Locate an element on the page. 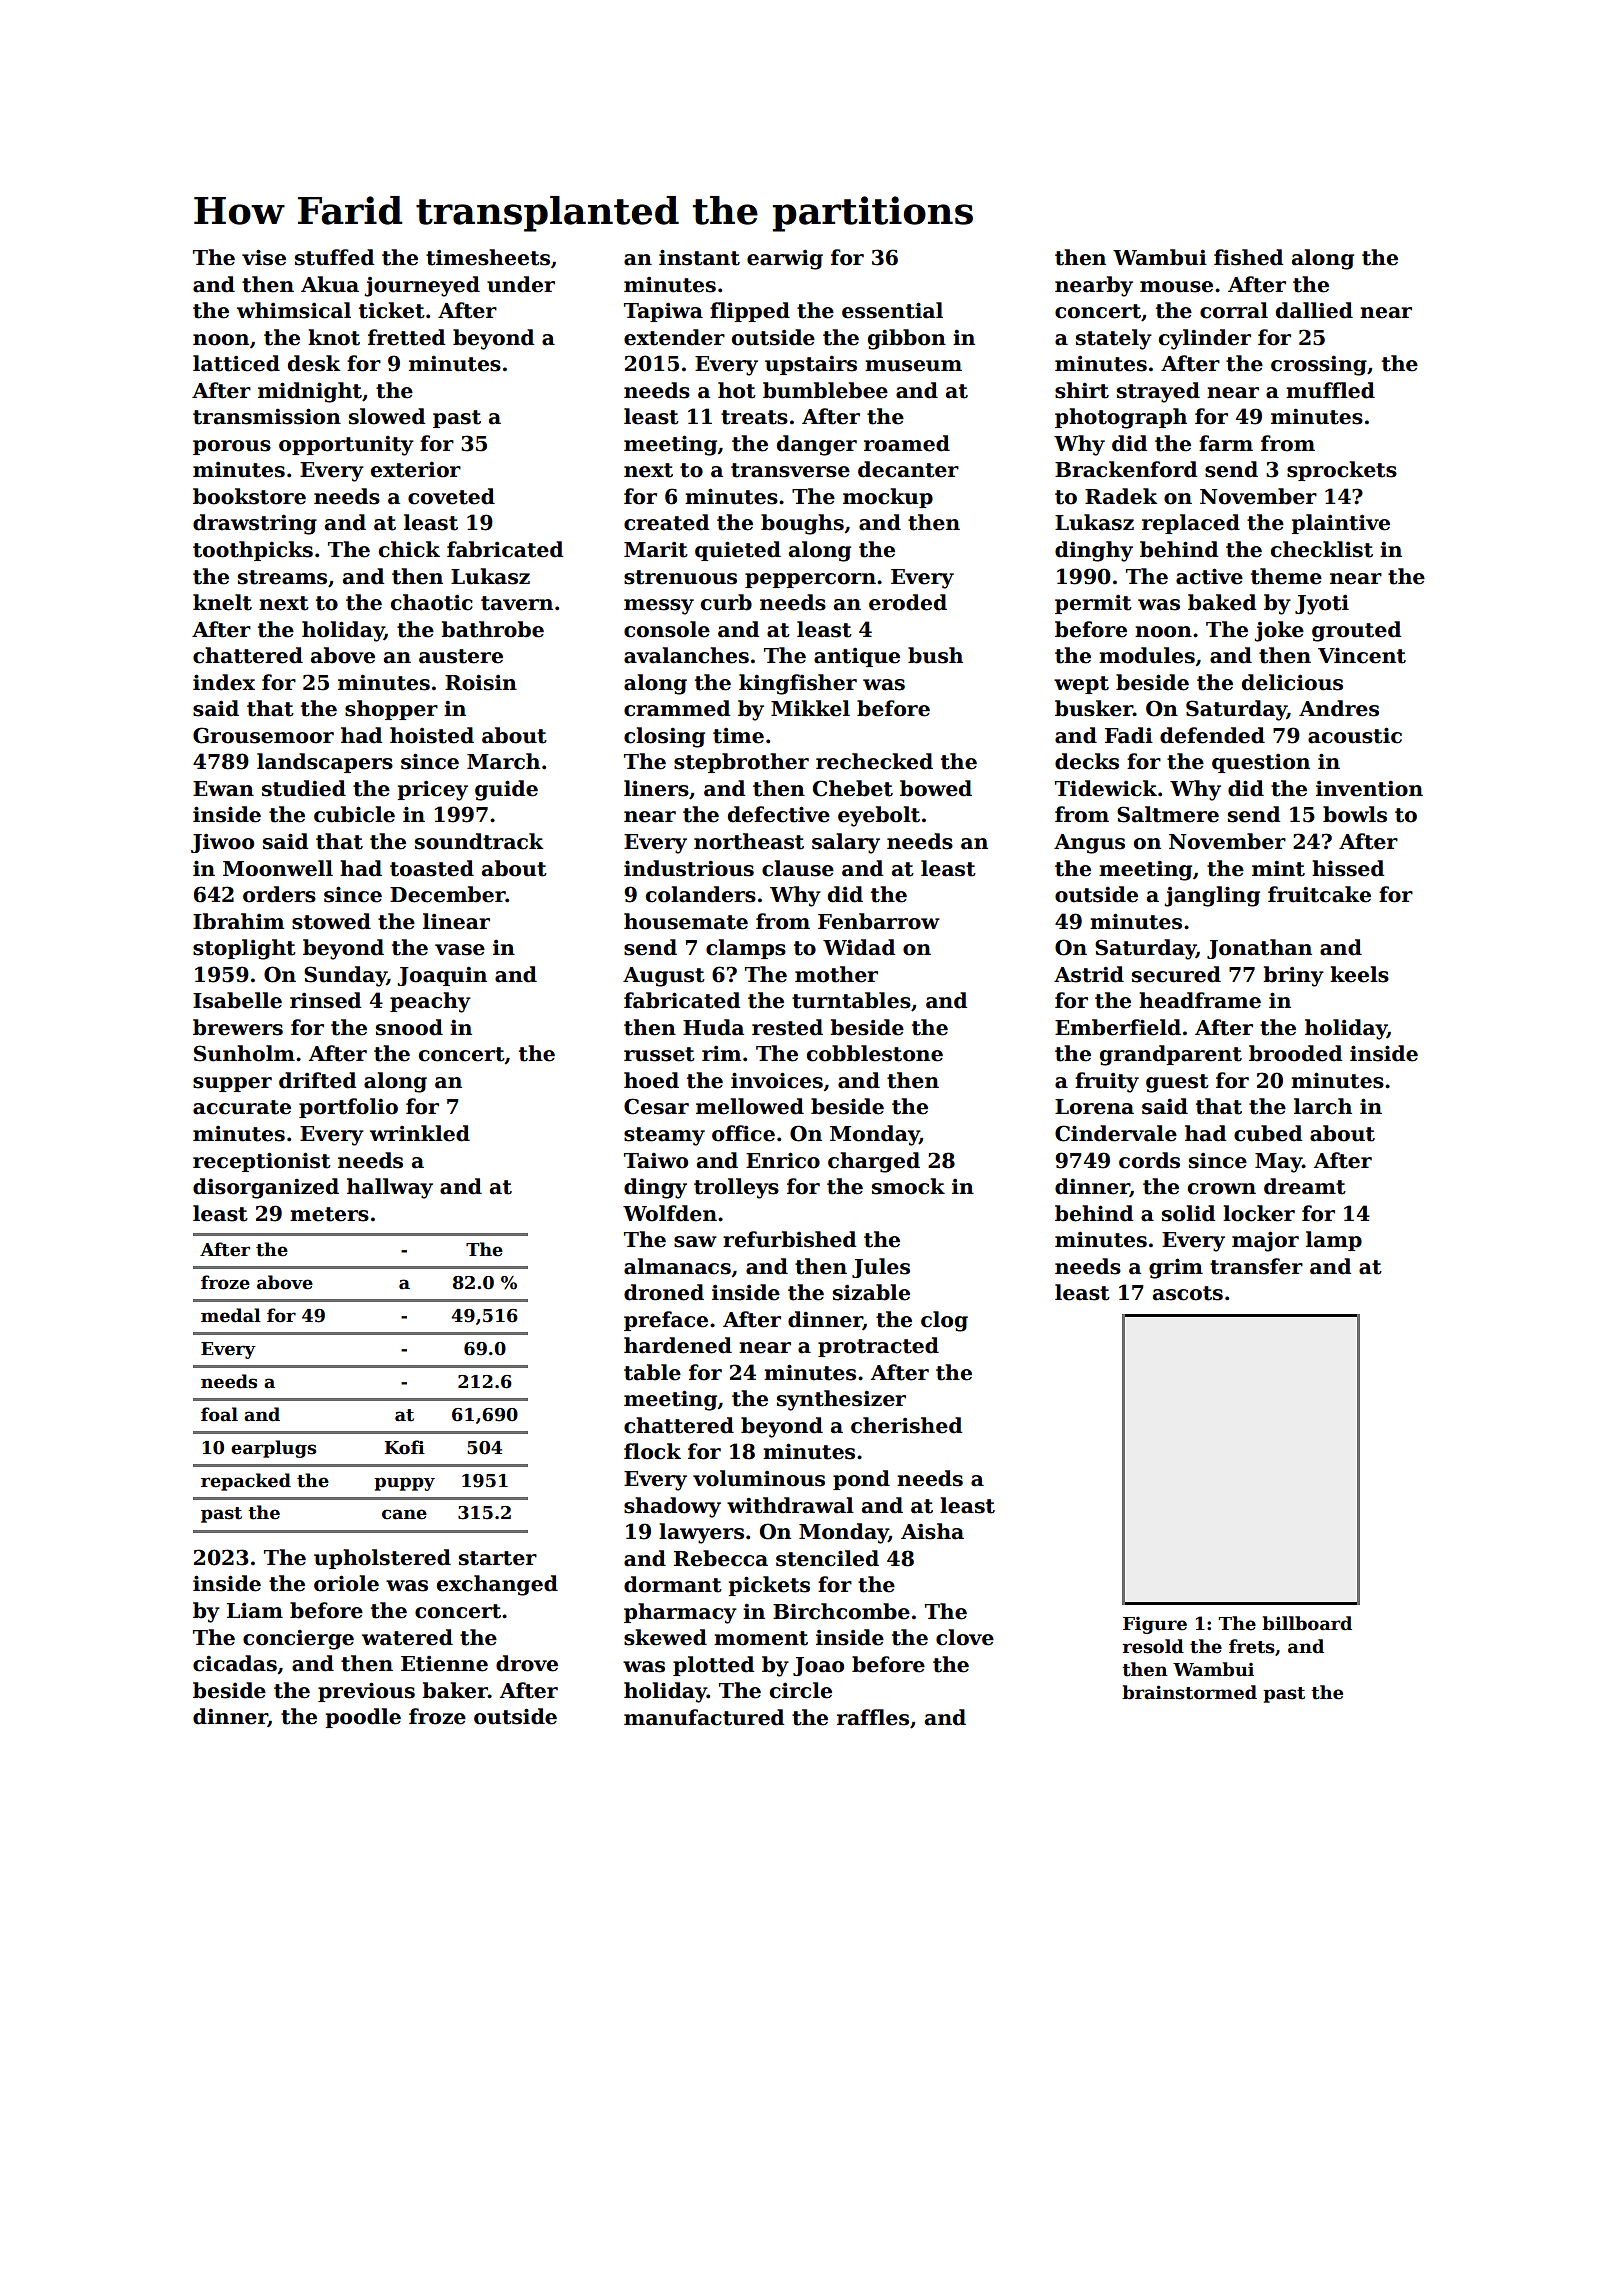 The image size is (1620, 2292). voluminous is located at coordinates (759, 1478).
